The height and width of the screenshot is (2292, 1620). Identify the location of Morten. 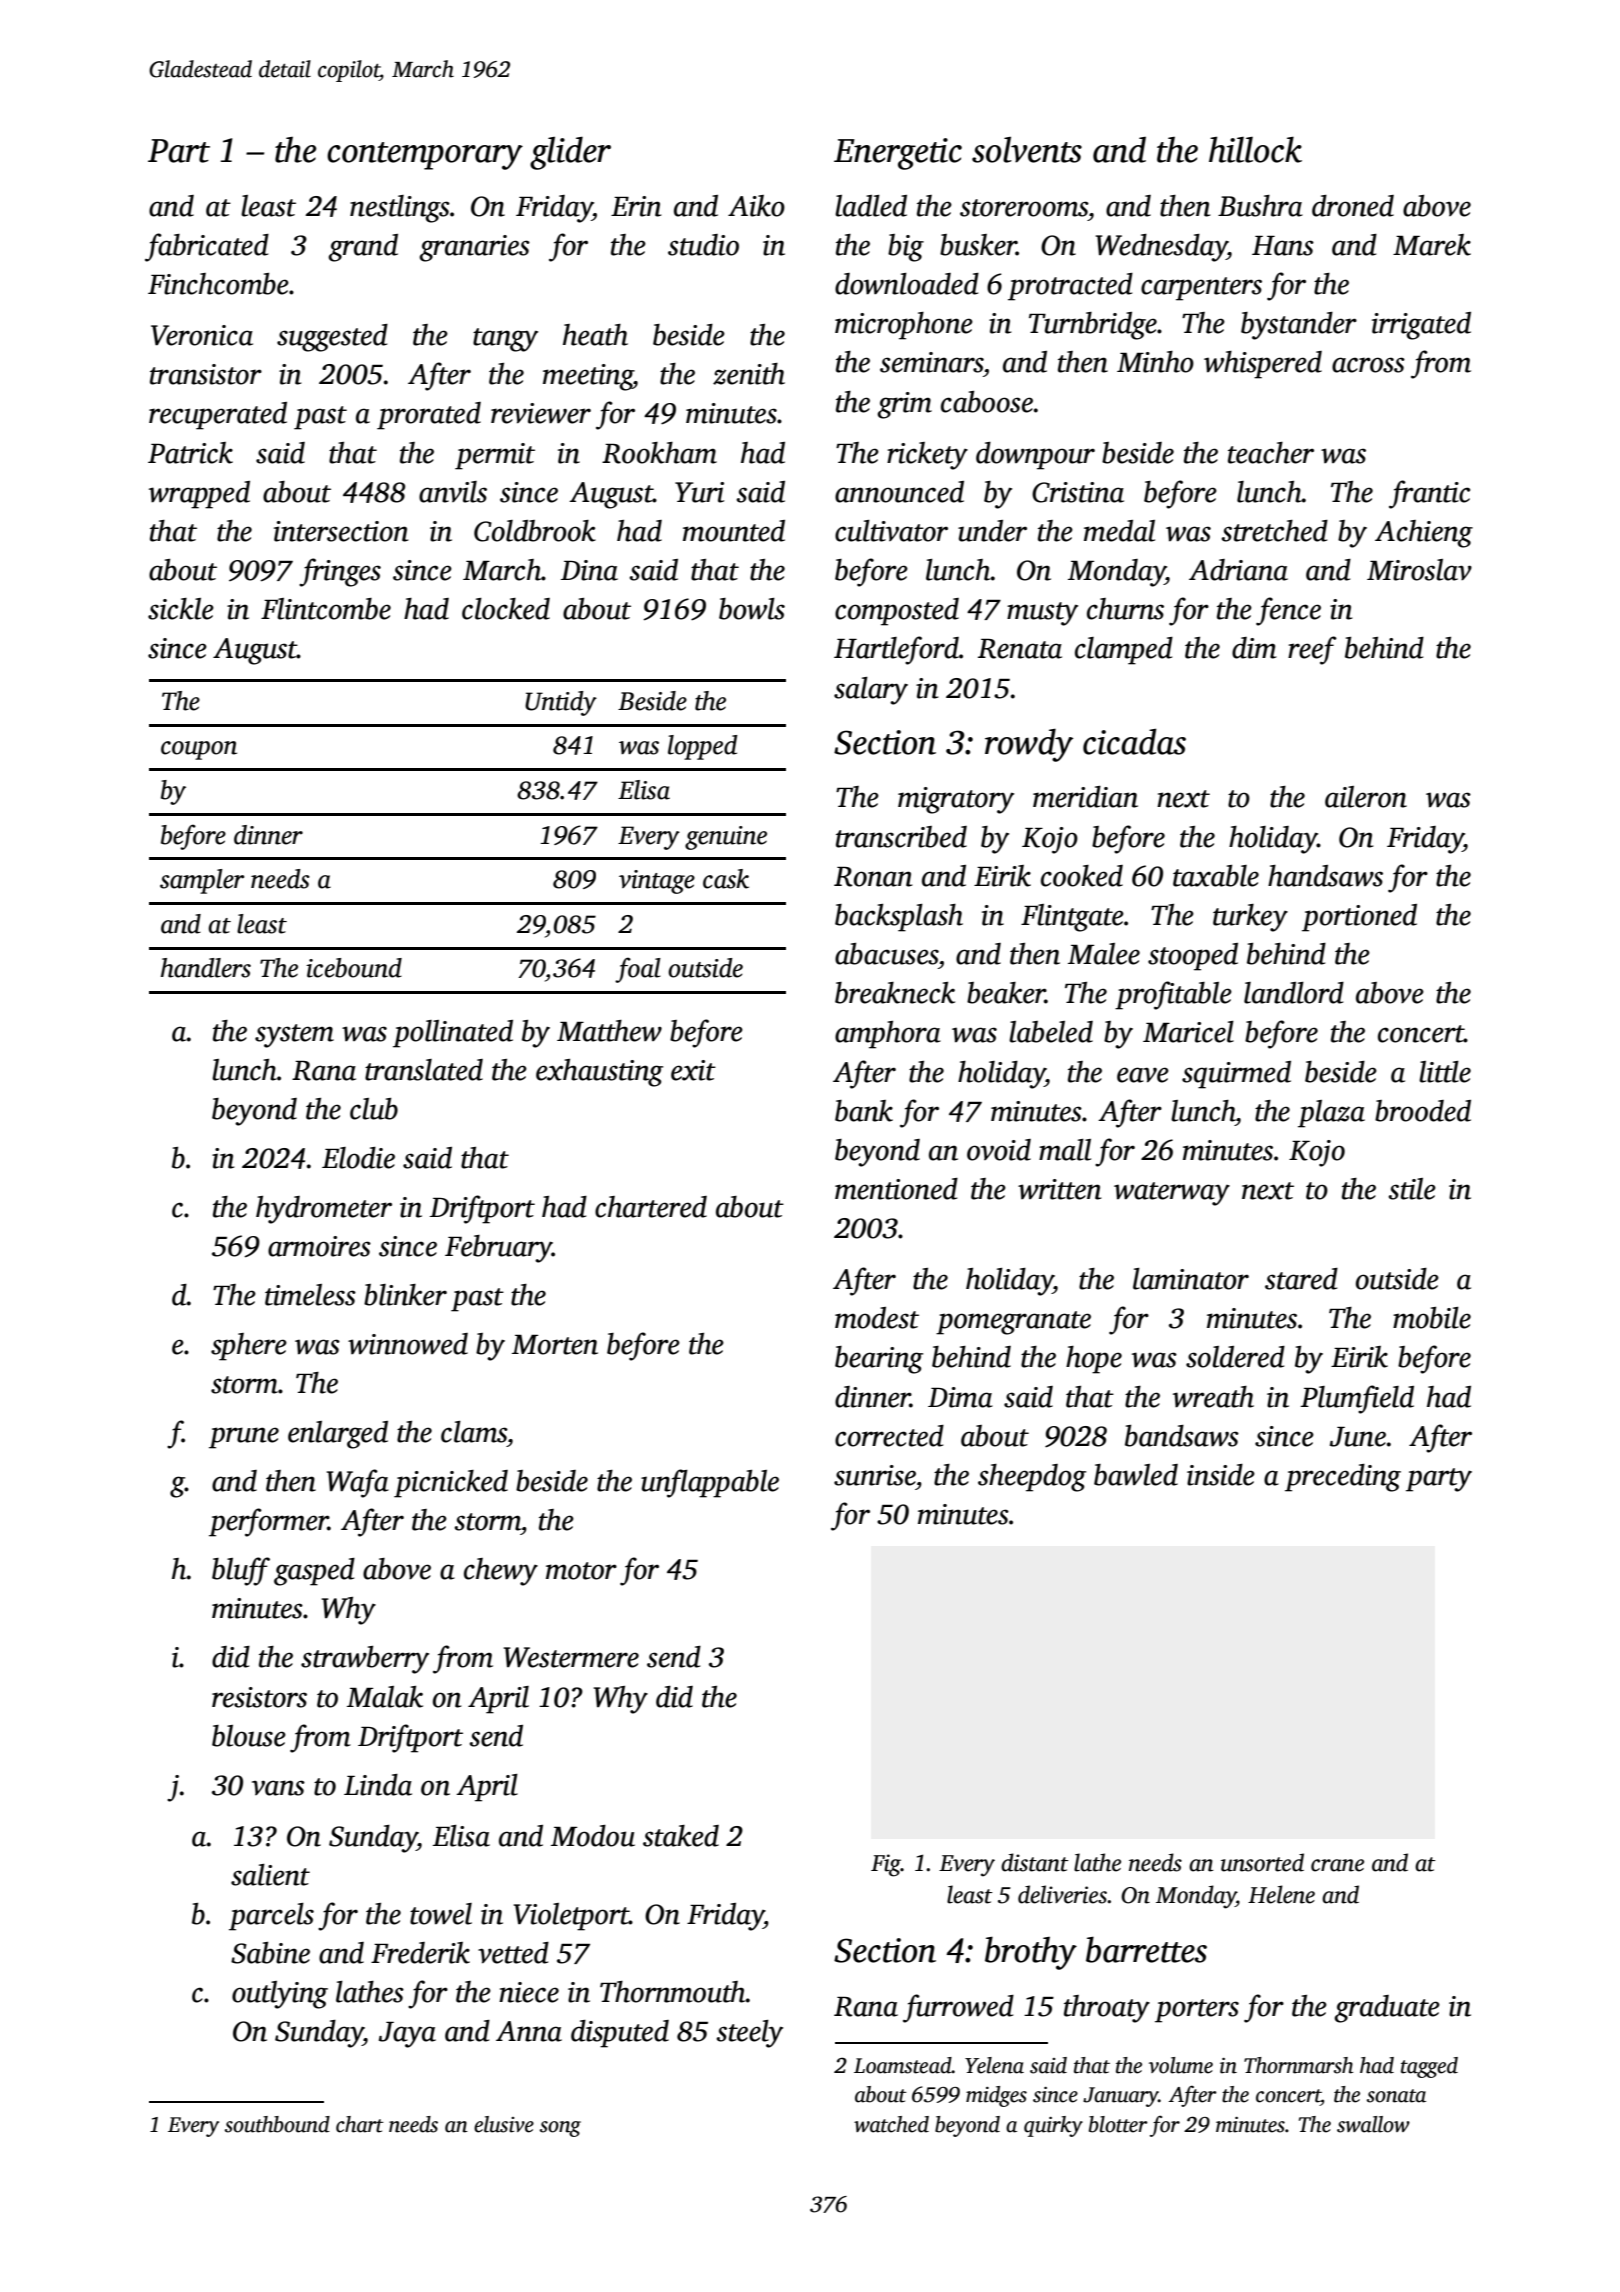
(555, 1345).
